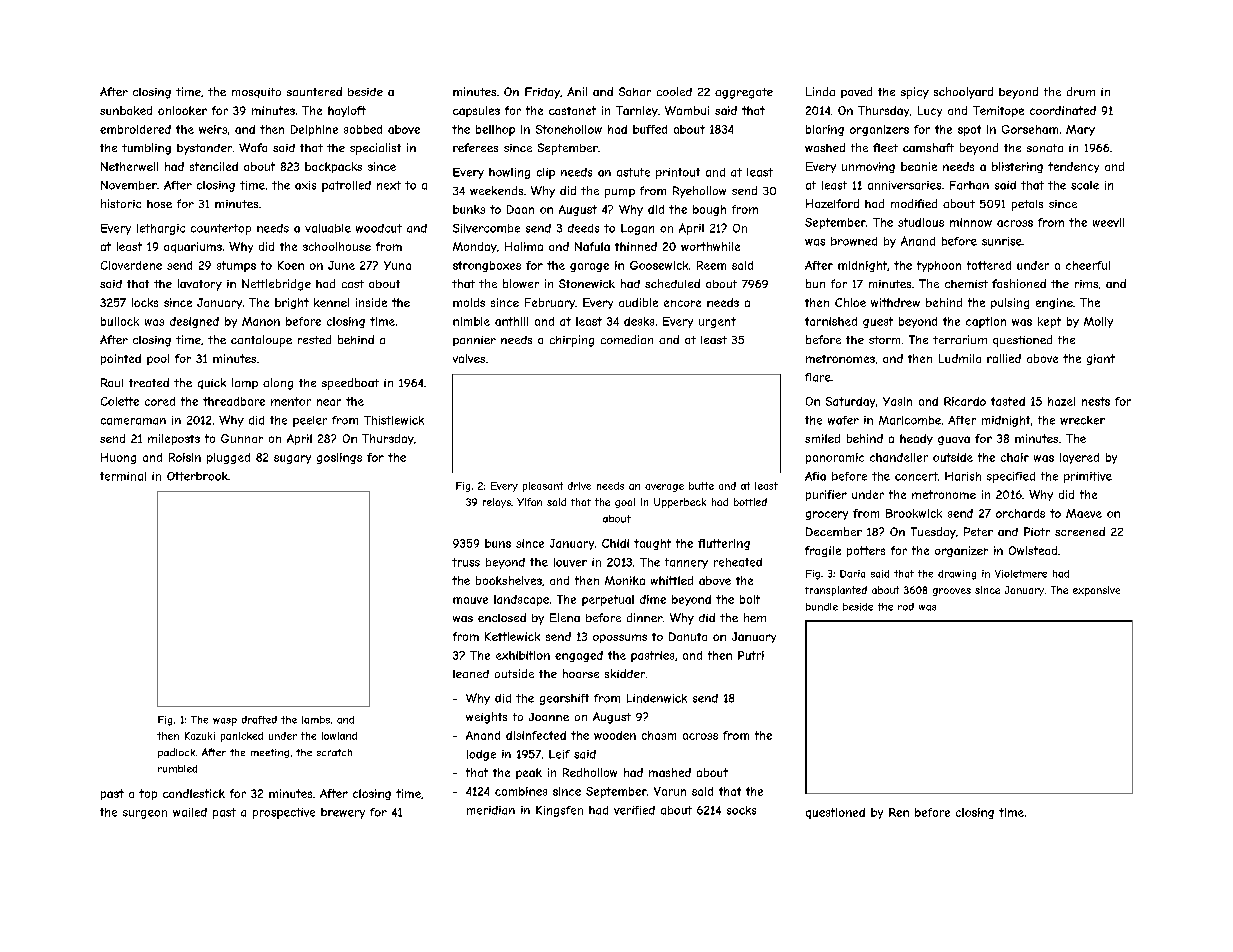 Image resolution: width=1233 pixels, height=952 pixels. Describe the element at coordinates (234, 401) in the screenshot. I see `threadbare` at that location.
